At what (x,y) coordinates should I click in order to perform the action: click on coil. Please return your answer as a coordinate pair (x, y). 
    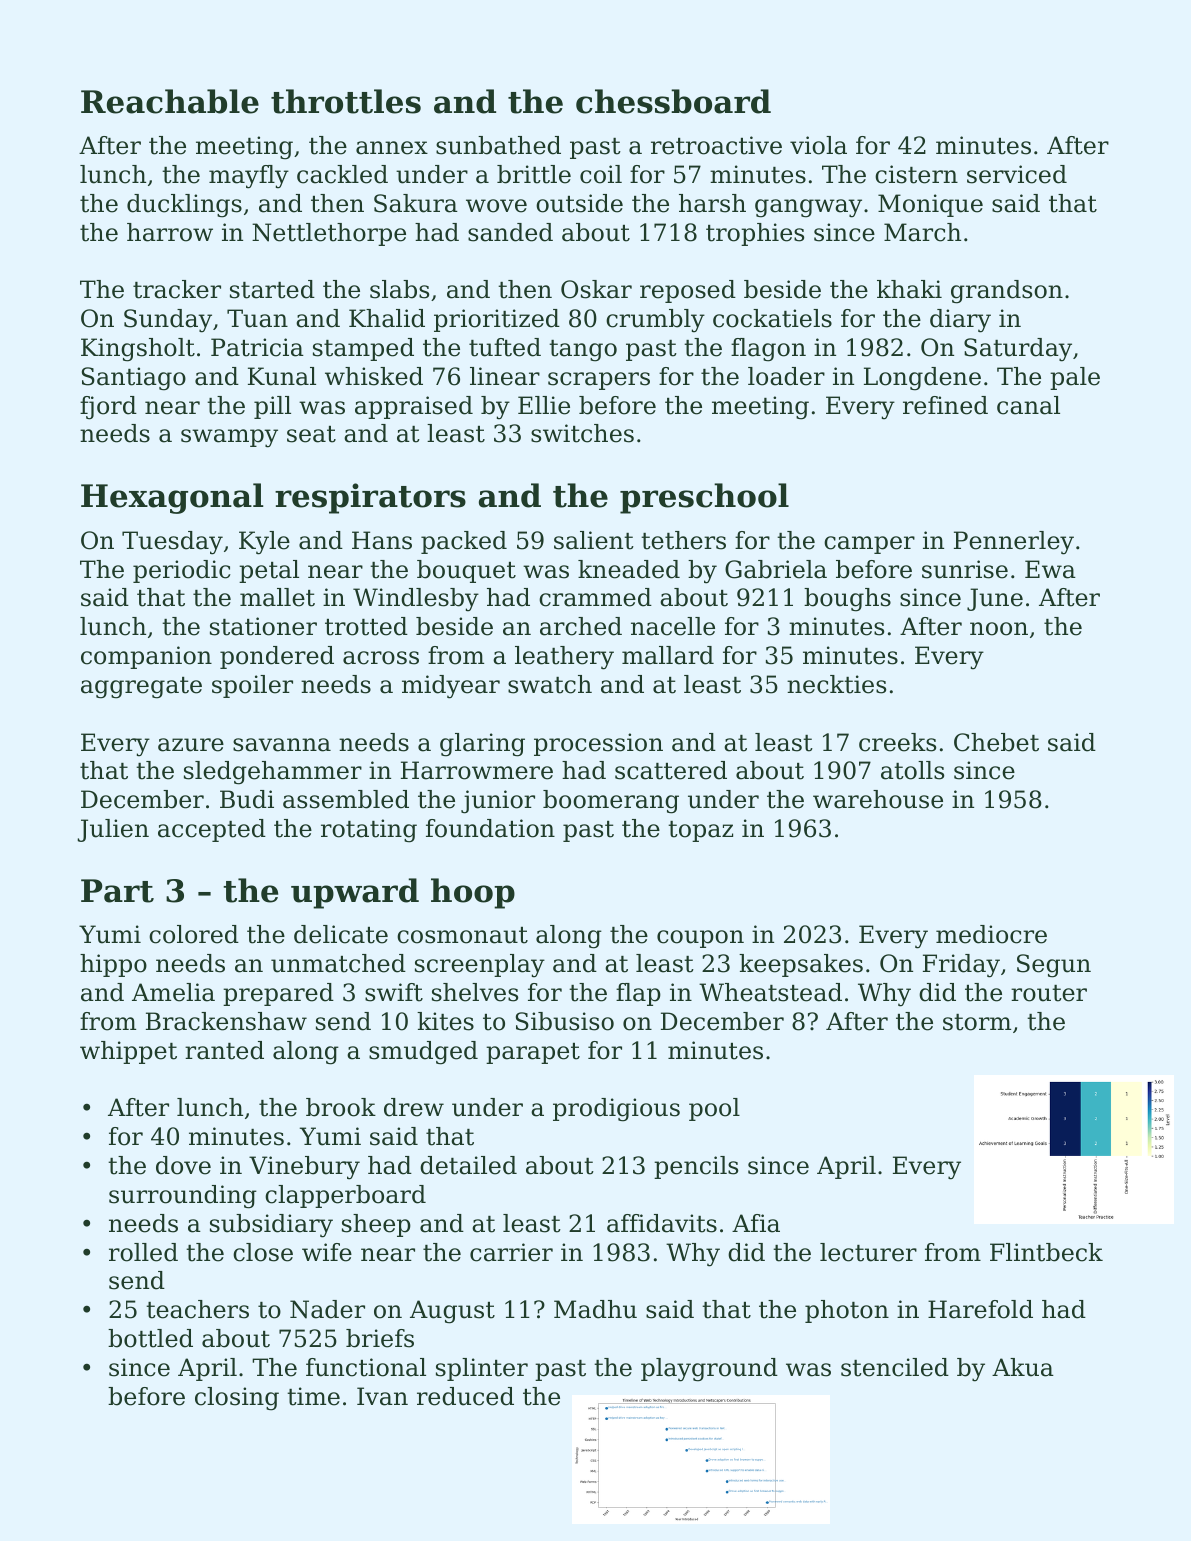
    Looking at the image, I should click on (601, 174).
